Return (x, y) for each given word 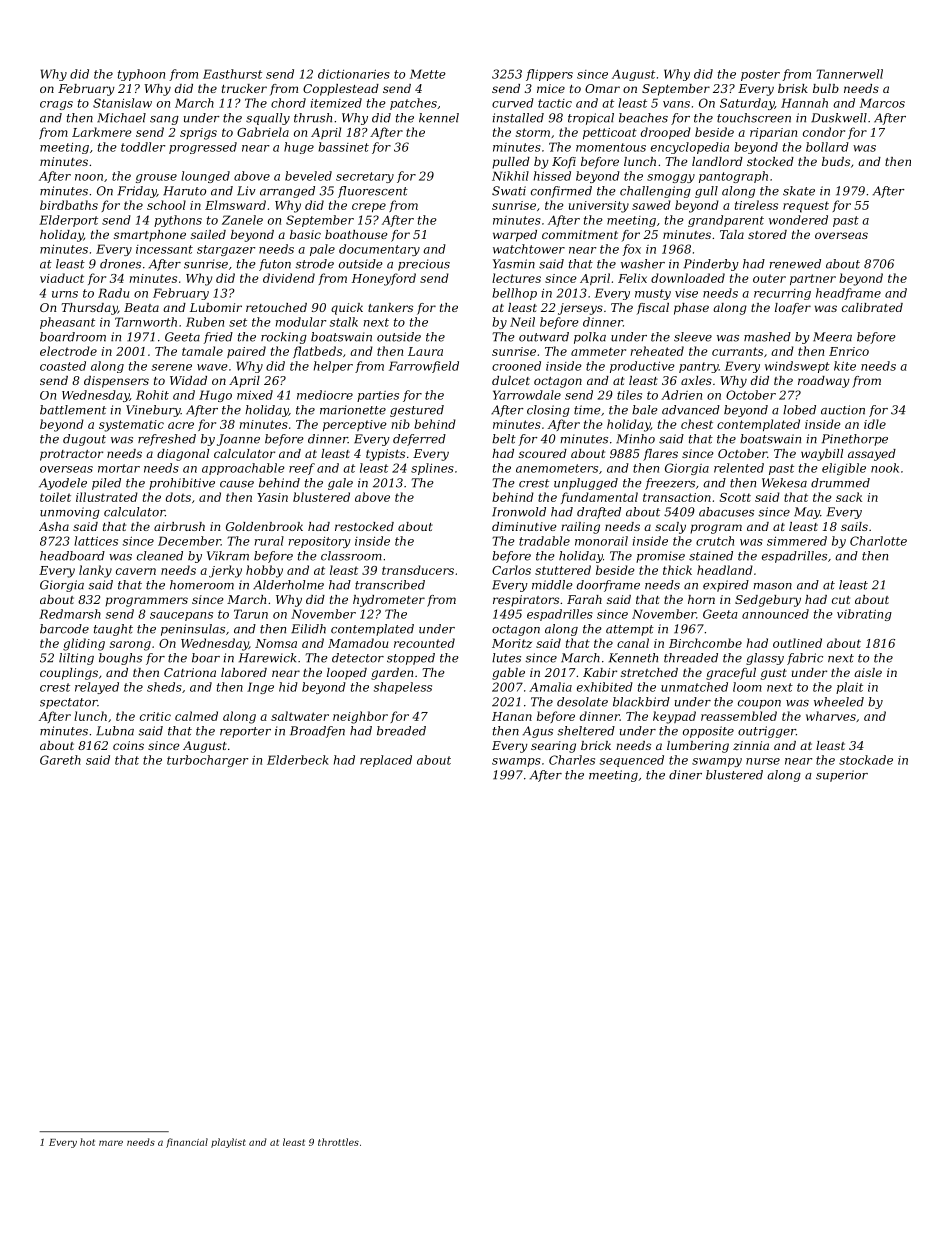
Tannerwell (849, 74)
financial (187, 1143)
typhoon (141, 75)
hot (87, 1142)
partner (813, 279)
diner (685, 775)
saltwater (300, 716)
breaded (401, 731)
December (189, 541)
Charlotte (878, 541)
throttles (338, 1142)
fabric (805, 659)
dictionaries (354, 74)
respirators (526, 601)
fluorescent (373, 192)
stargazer (226, 250)
